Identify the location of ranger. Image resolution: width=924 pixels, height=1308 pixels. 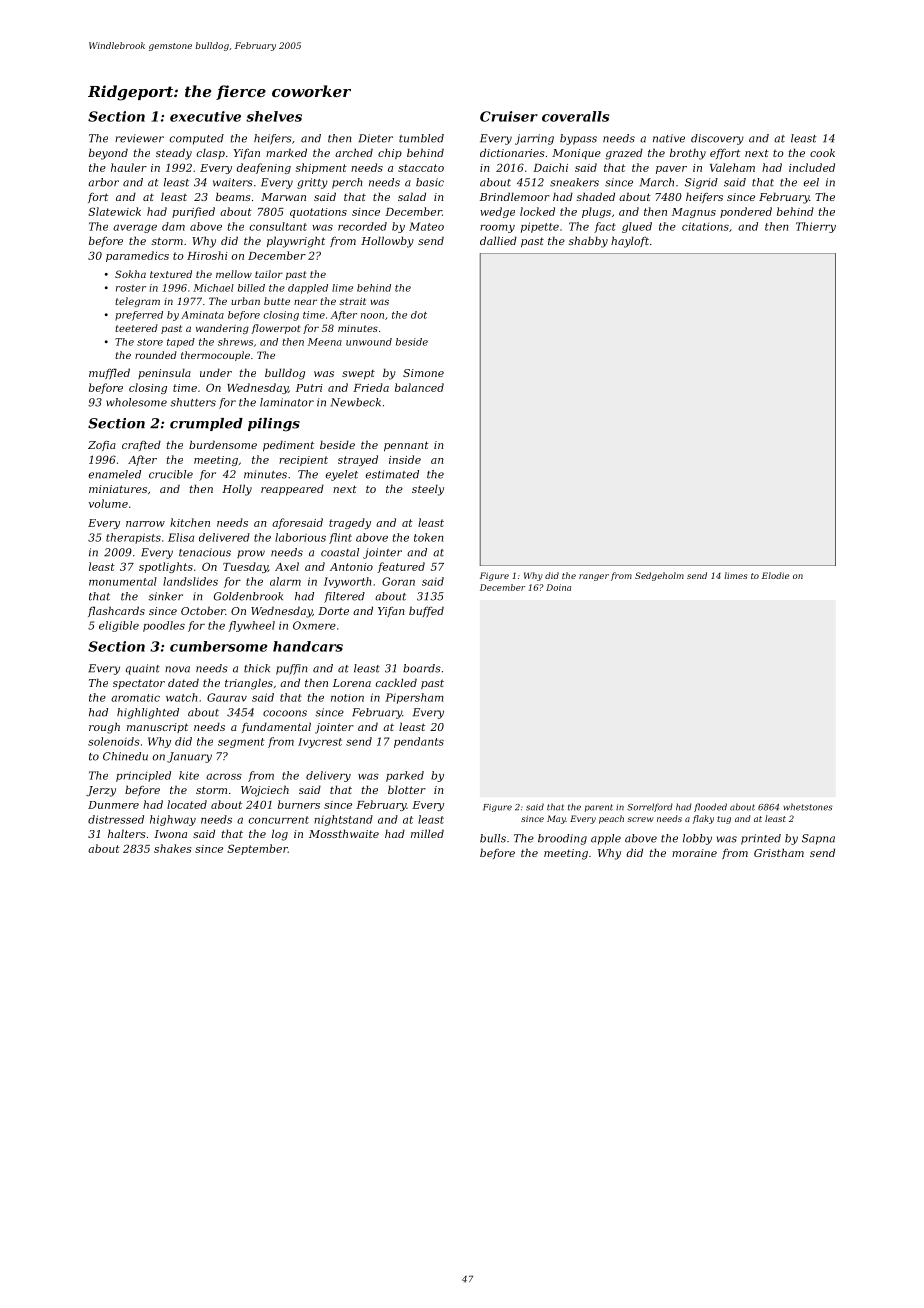
(594, 577).
